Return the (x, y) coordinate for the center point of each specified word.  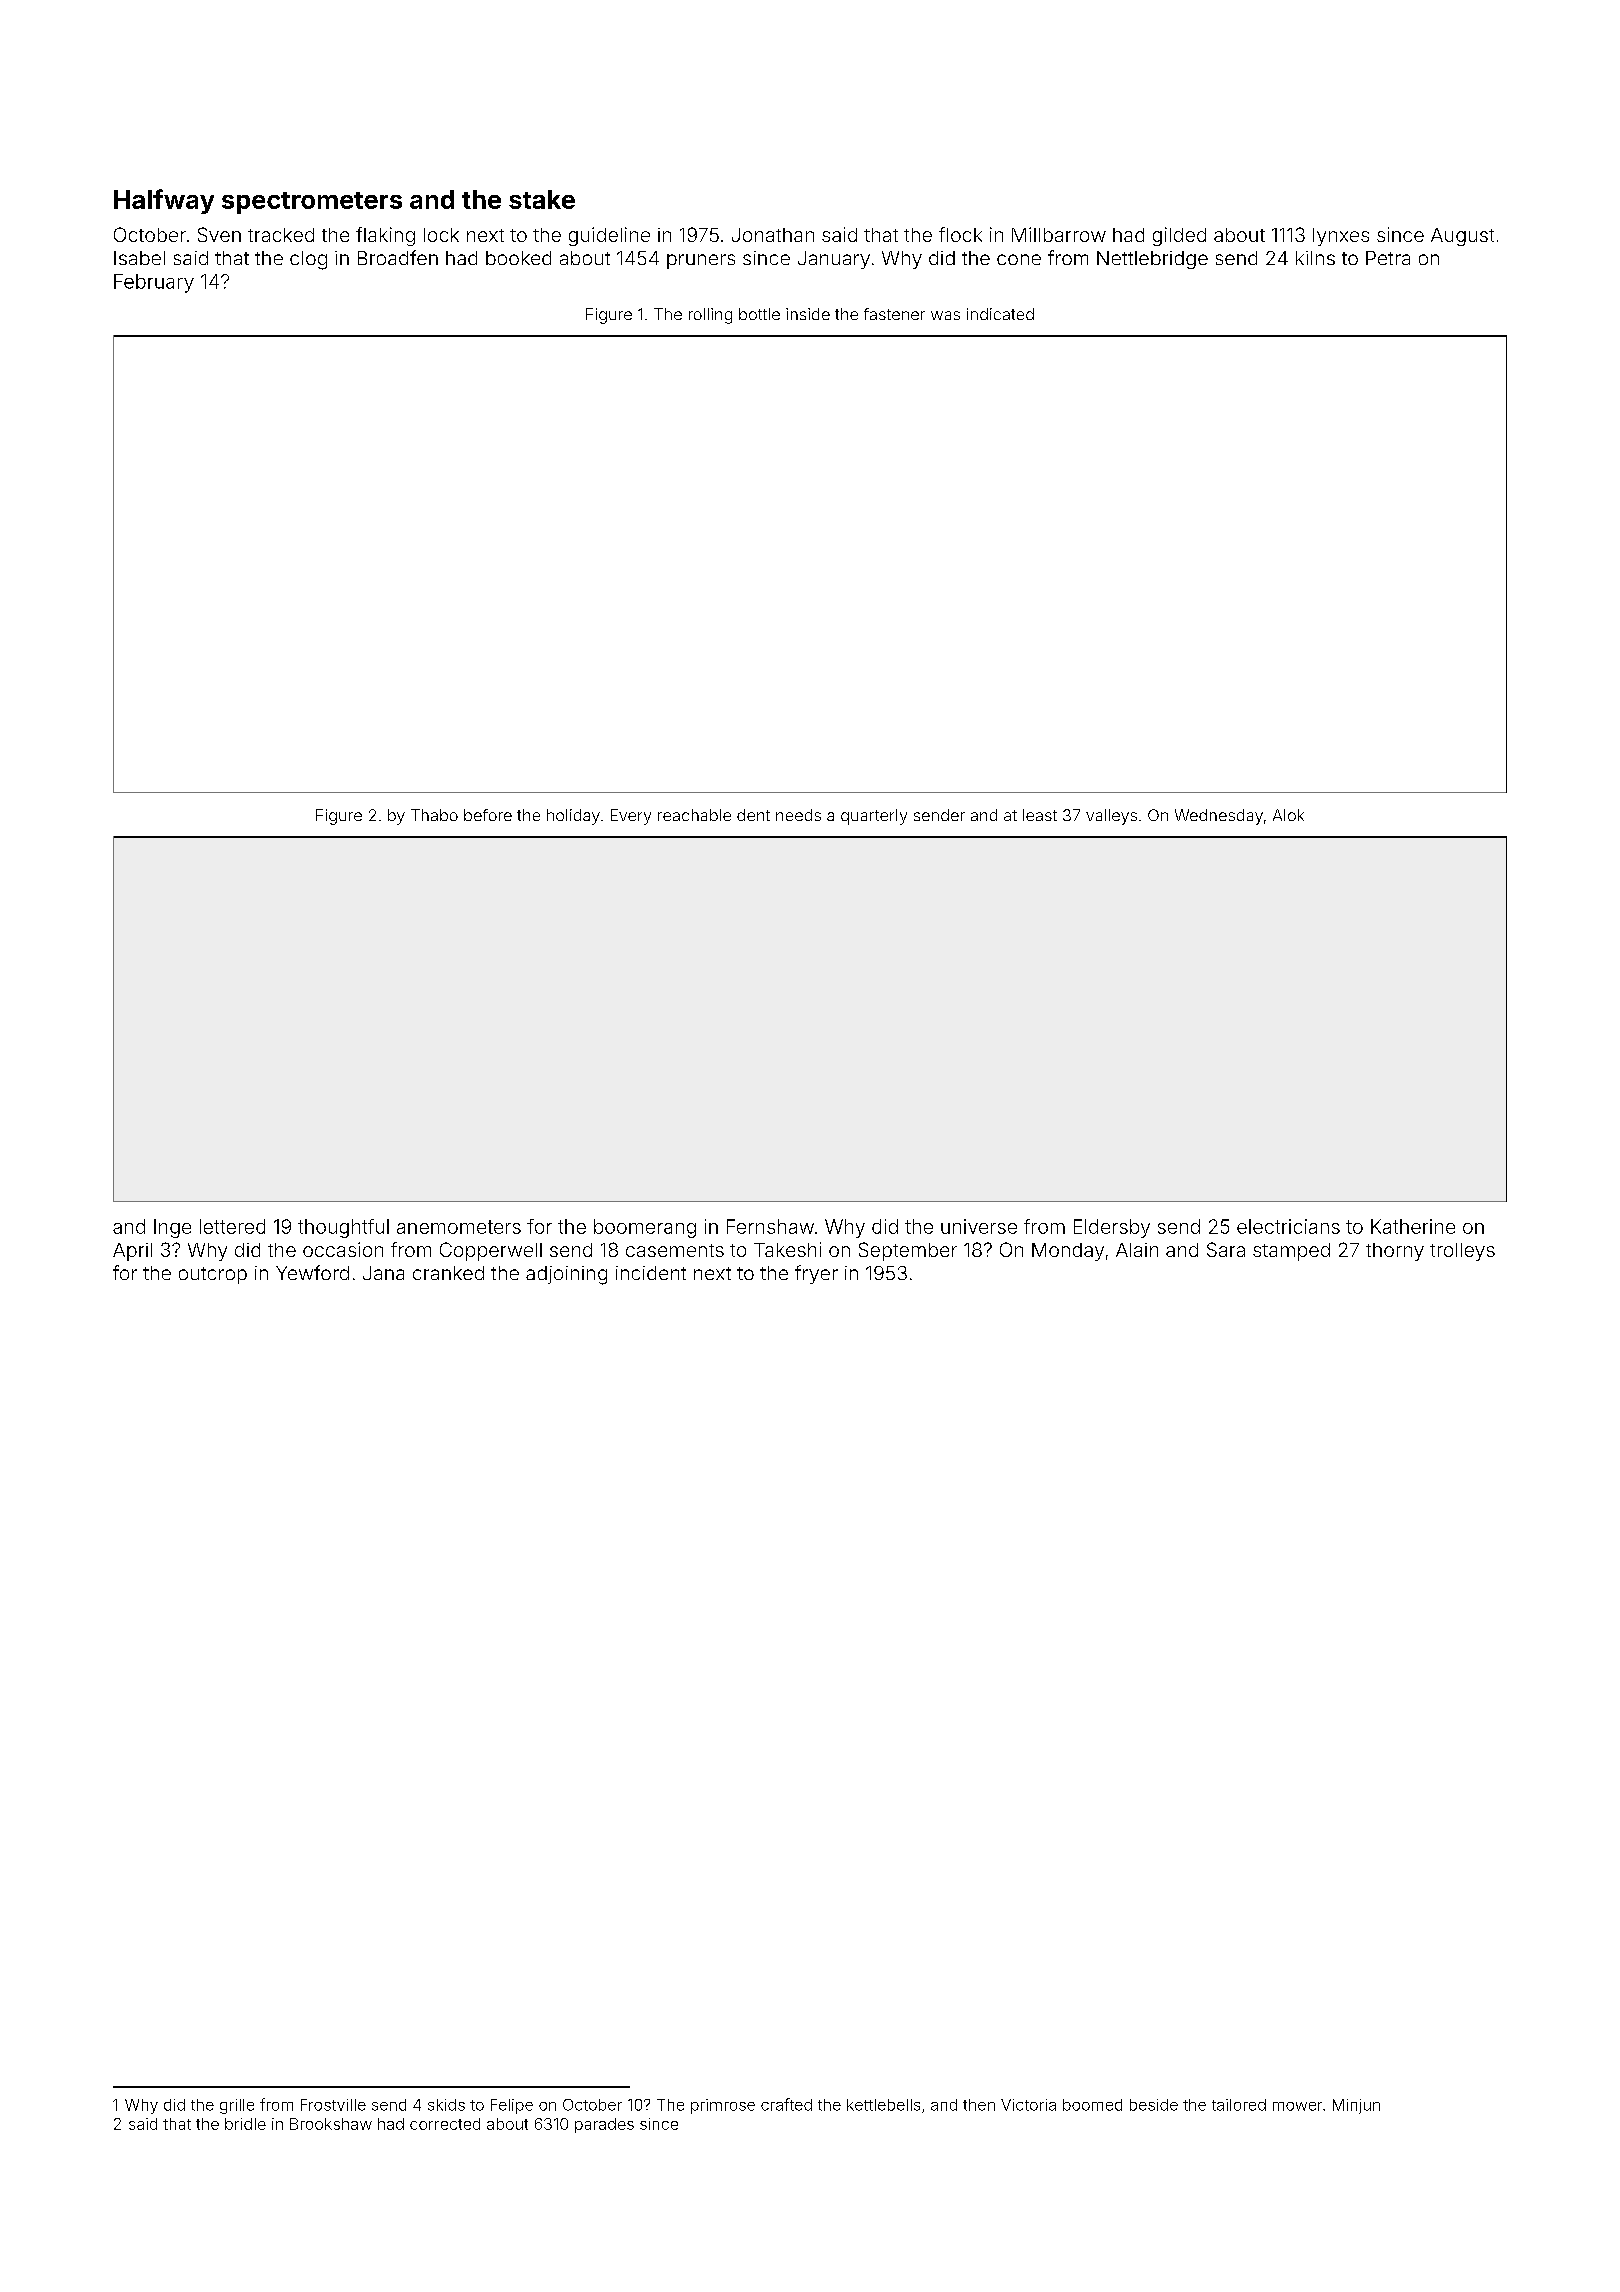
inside (808, 314)
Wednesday (1219, 817)
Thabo (434, 815)
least (1040, 815)
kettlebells (883, 2105)
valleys (1111, 817)
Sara (1226, 1249)
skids (446, 2105)
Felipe (512, 2106)
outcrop (213, 1275)
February (154, 283)
